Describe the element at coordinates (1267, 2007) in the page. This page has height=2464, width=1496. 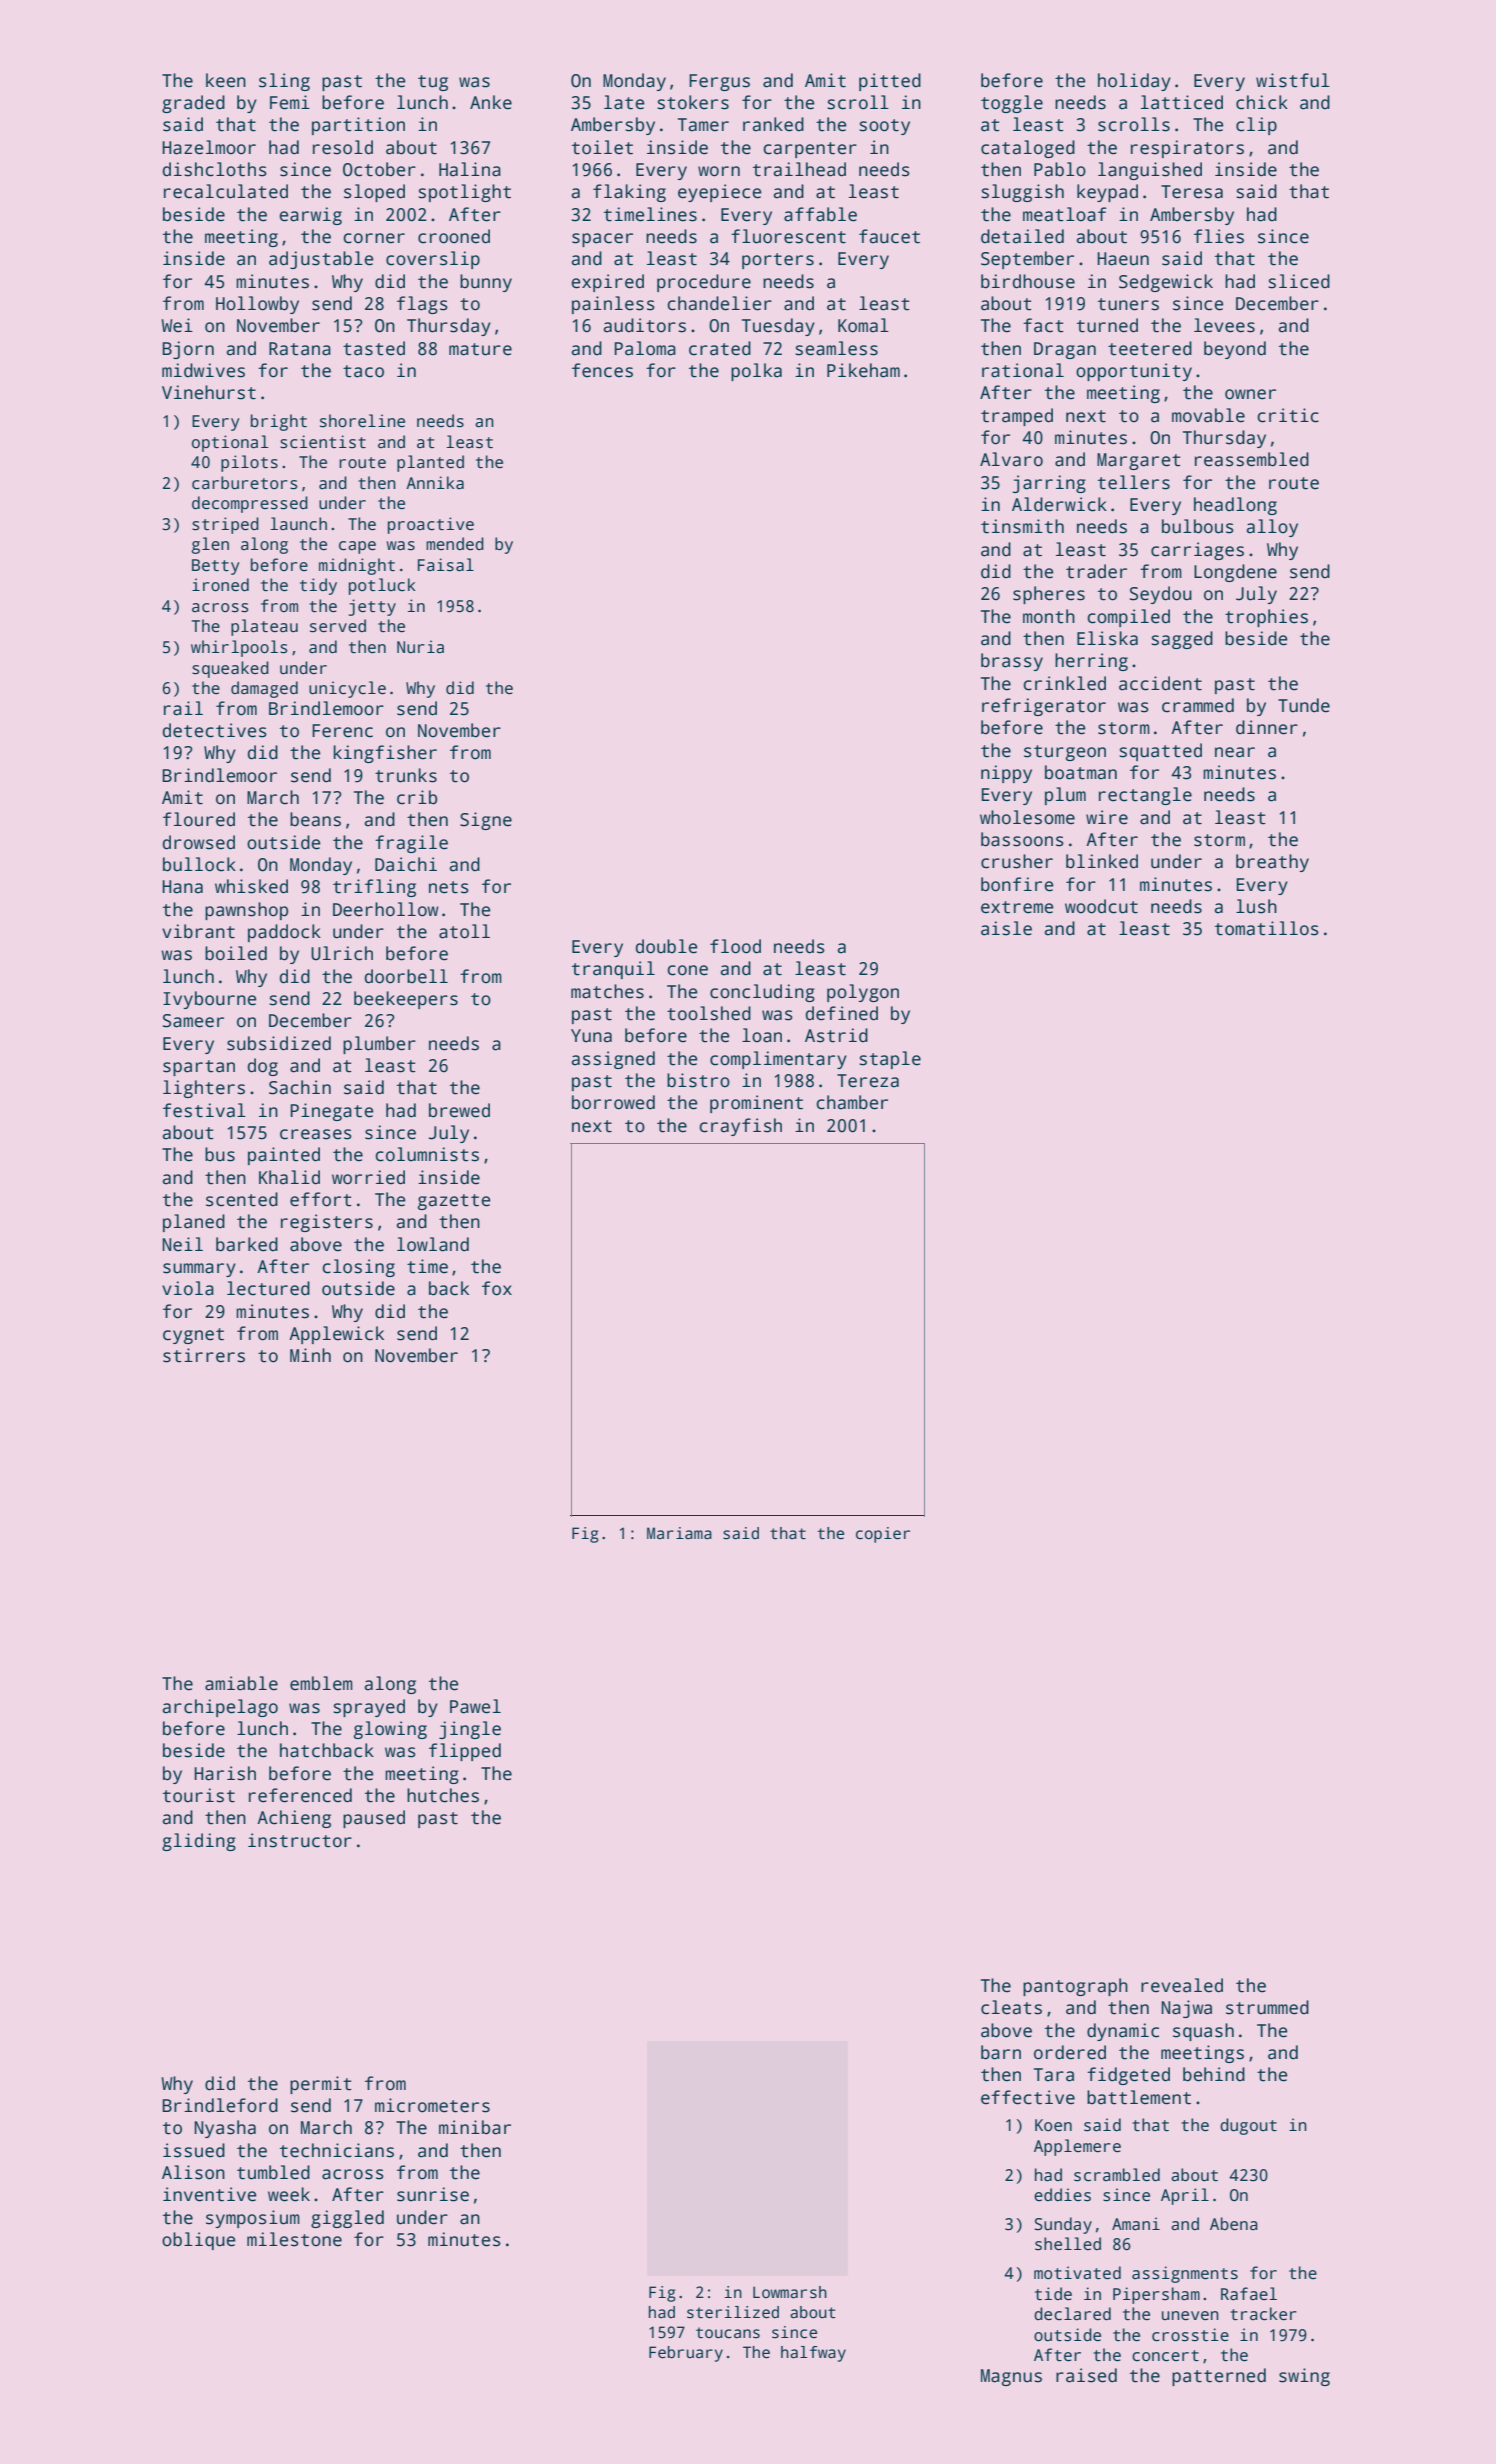
I see `strummed` at that location.
